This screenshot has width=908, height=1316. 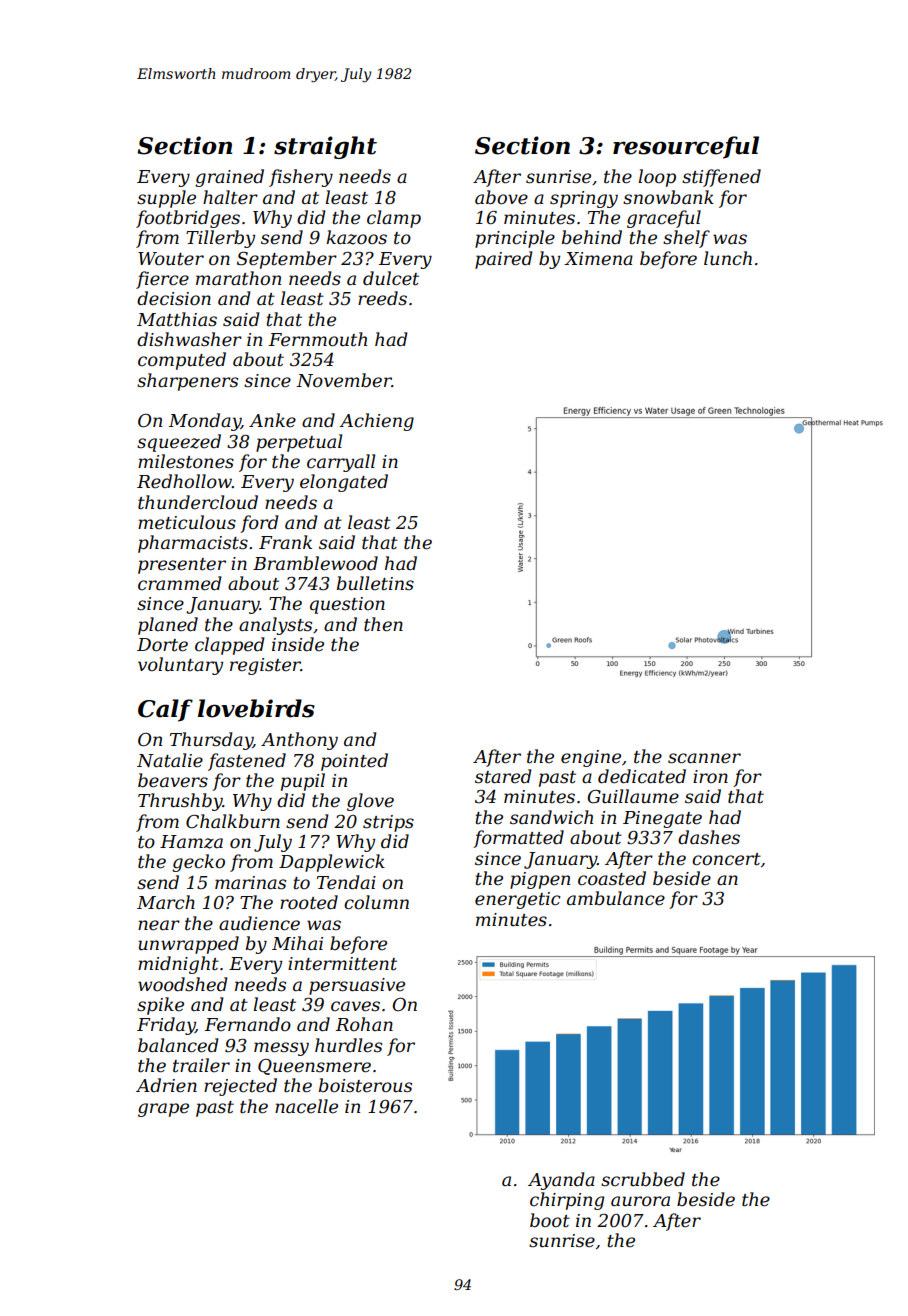 What do you see at coordinates (501, 197) in the screenshot?
I see `above` at bounding box center [501, 197].
